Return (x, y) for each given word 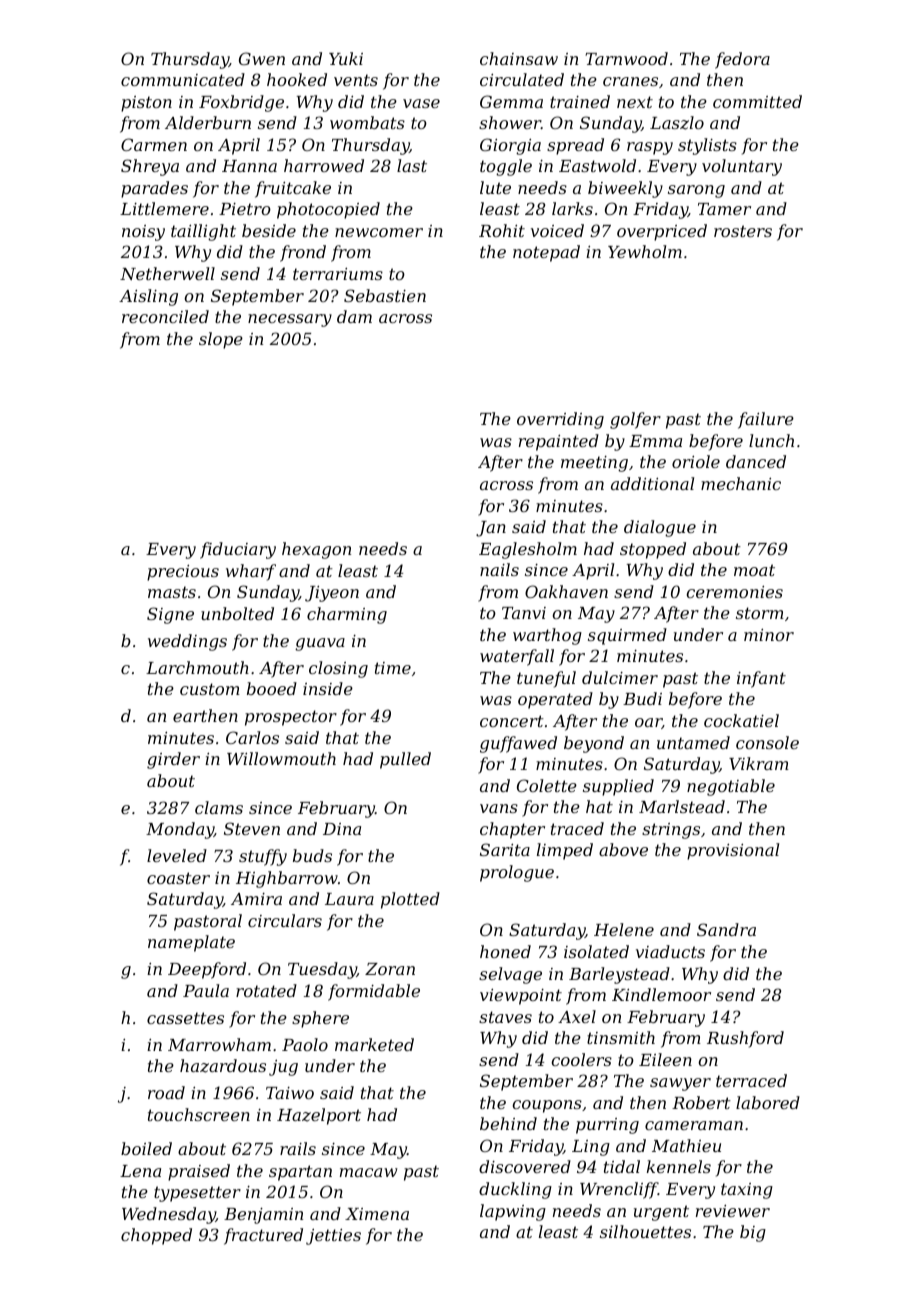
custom (210, 689)
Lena (140, 1171)
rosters (743, 231)
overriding (560, 420)
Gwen (262, 58)
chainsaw (519, 58)
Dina (342, 829)
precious (183, 573)
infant (761, 679)
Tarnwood (626, 58)
